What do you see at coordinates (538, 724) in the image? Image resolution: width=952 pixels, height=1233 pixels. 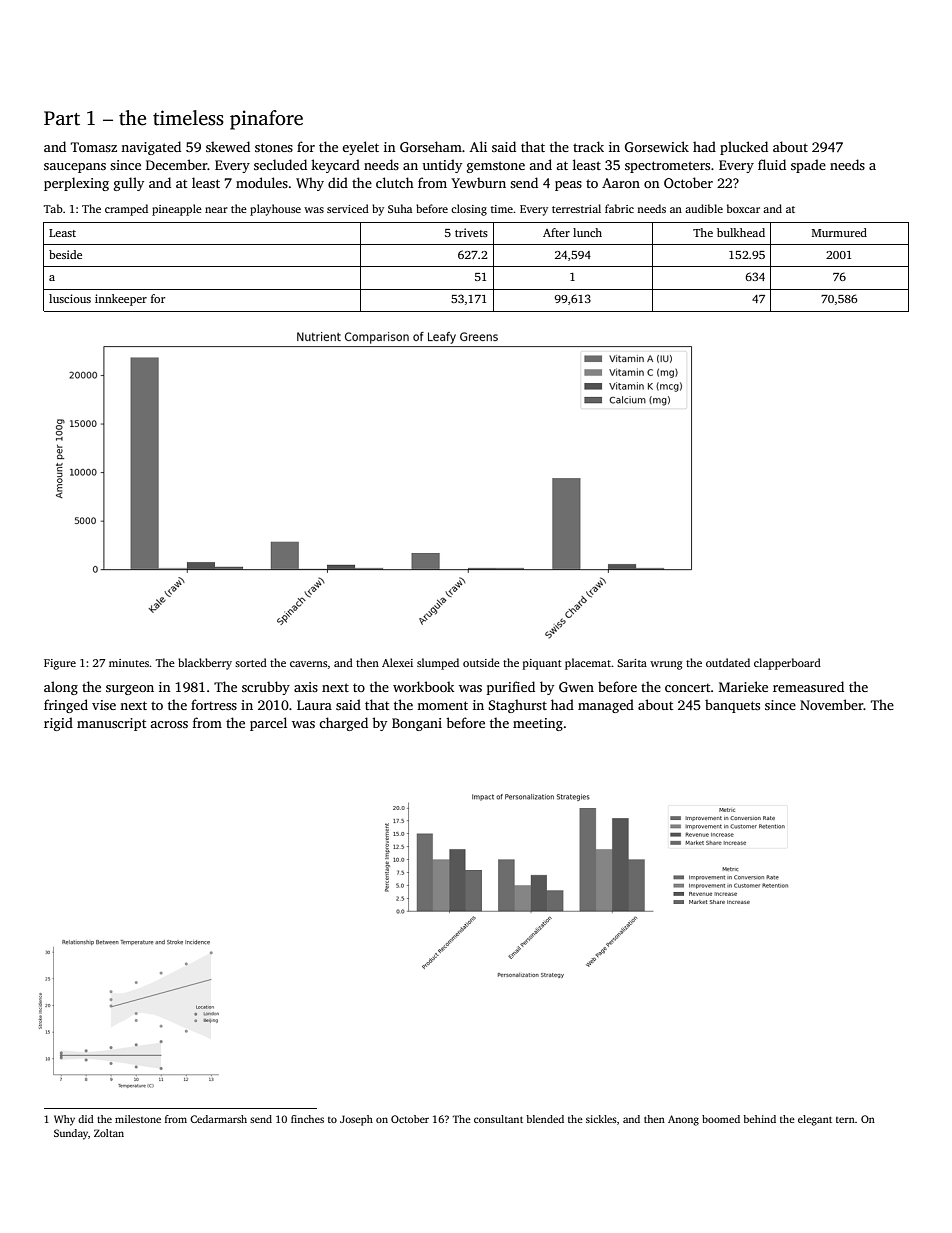 I see `meeting` at bounding box center [538, 724].
